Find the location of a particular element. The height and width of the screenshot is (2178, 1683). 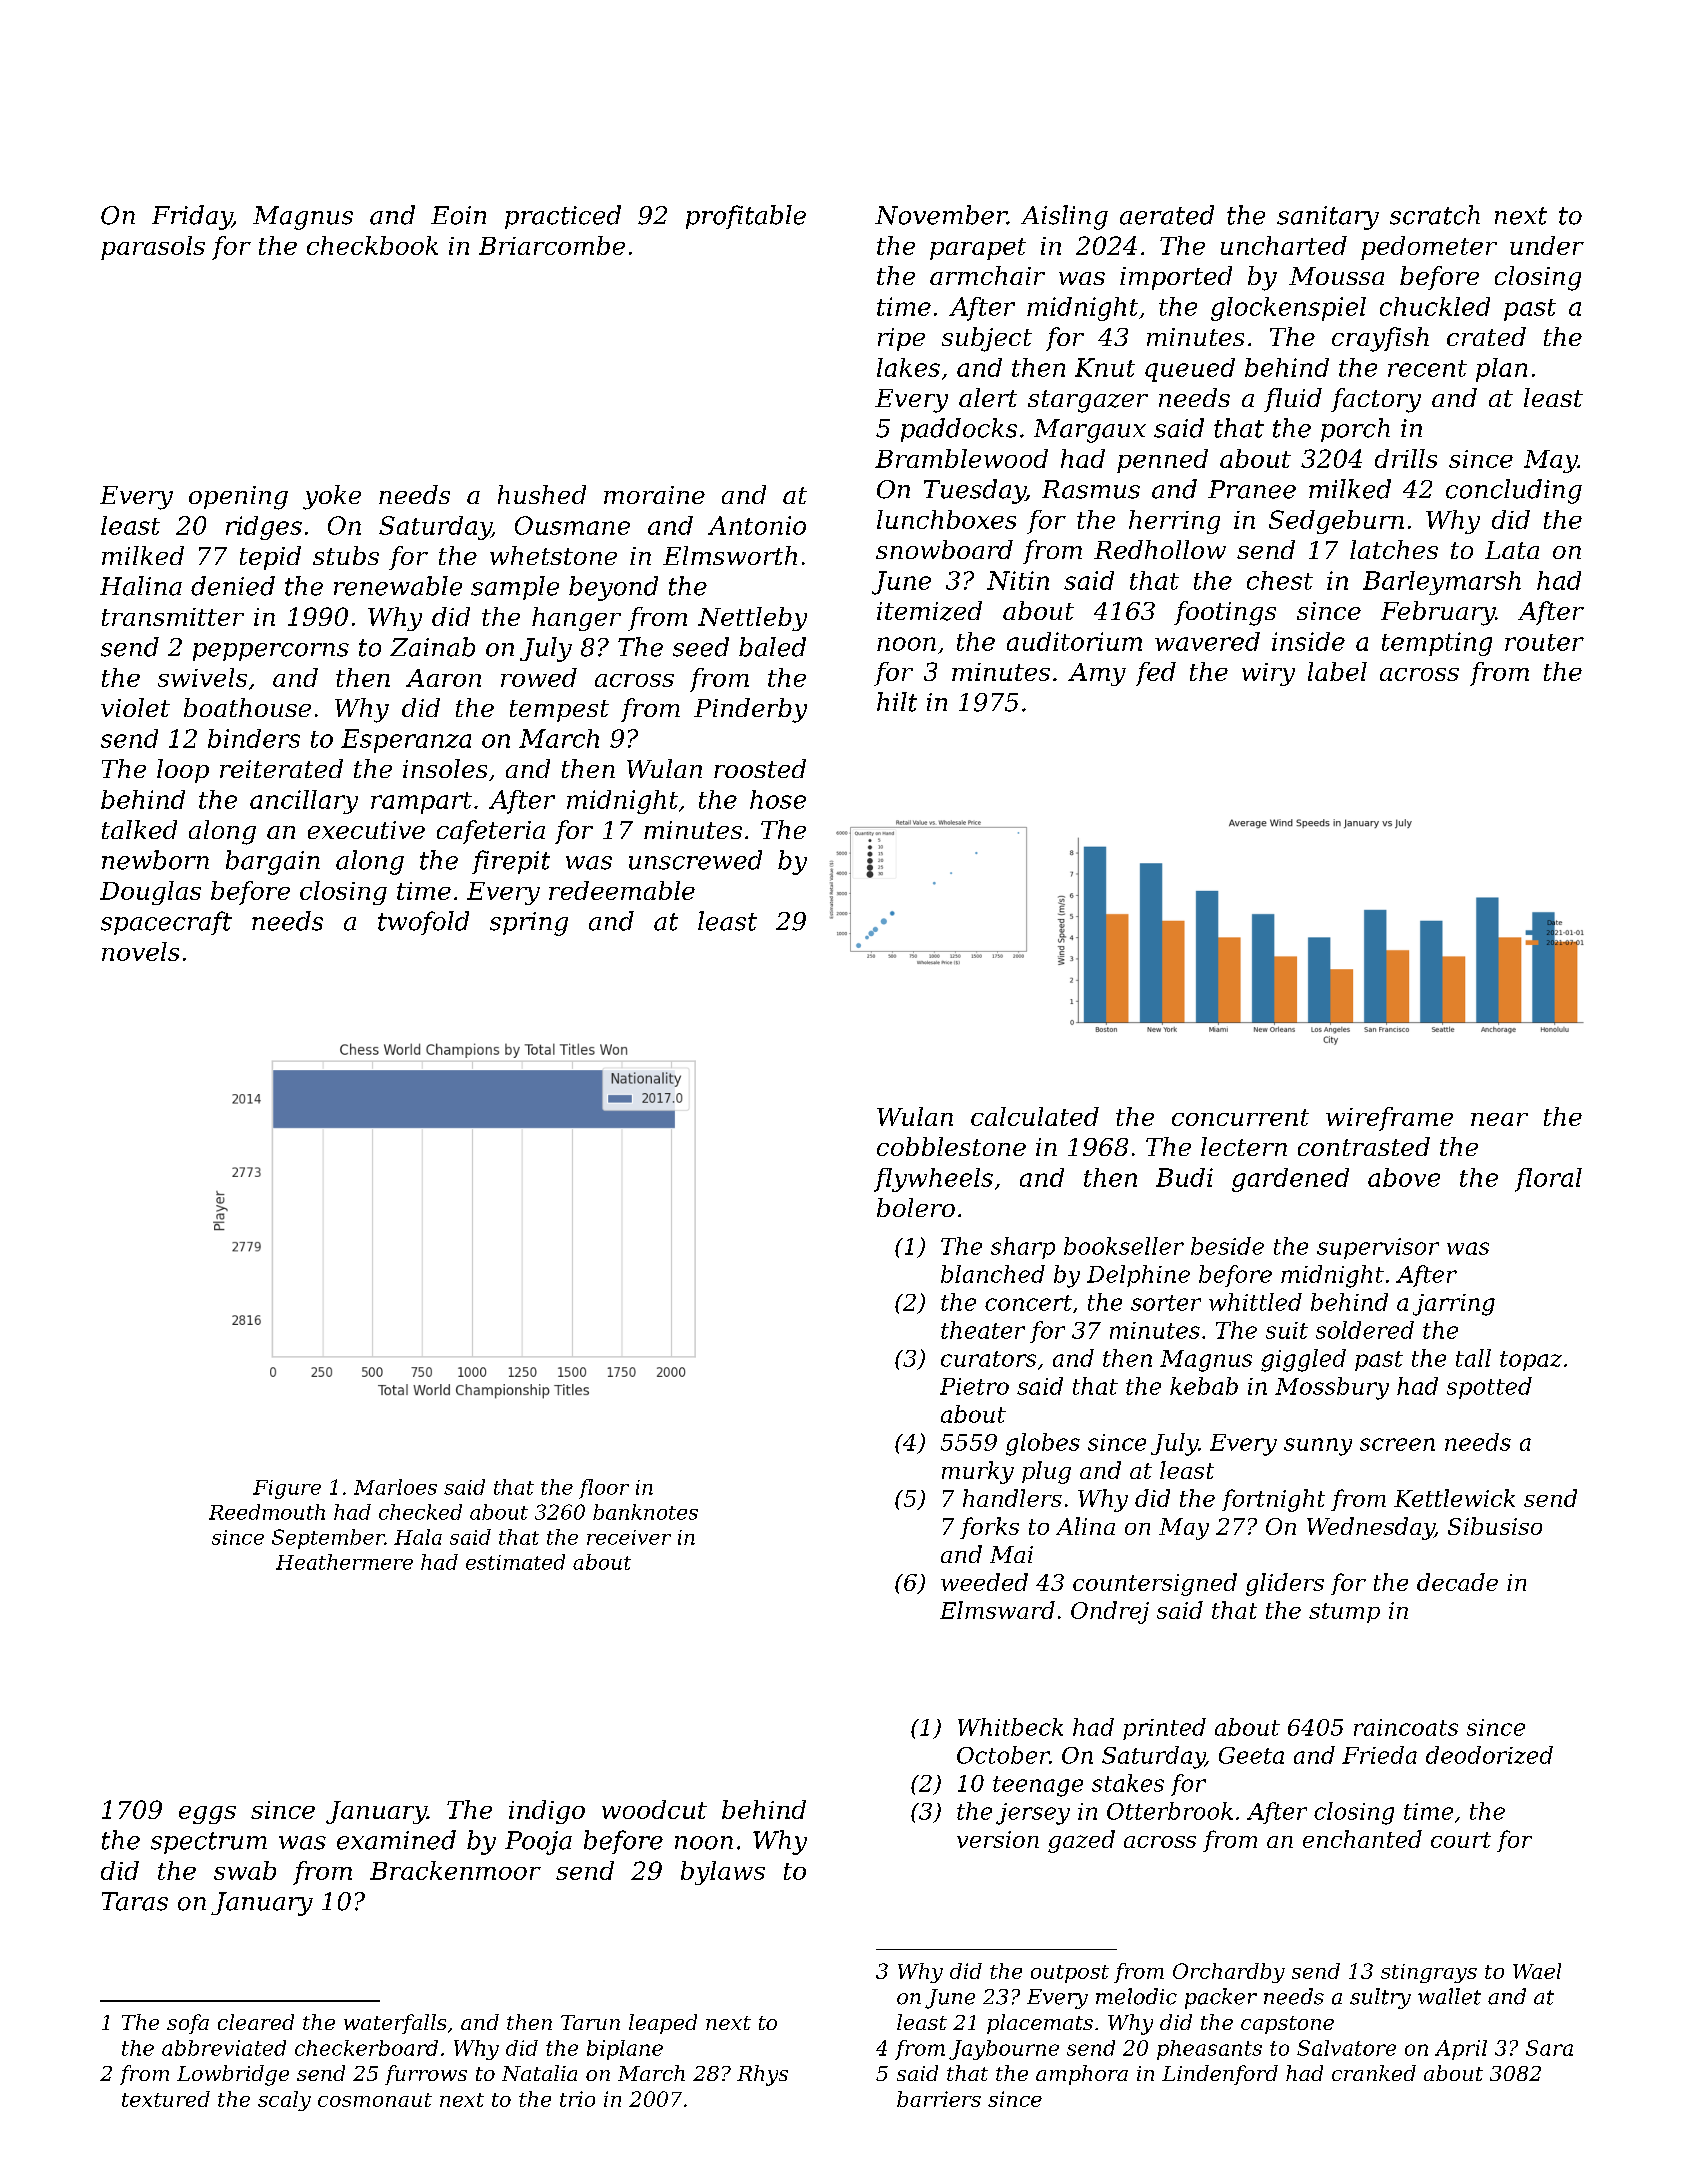

Figure is located at coordinates (287, 1489).
